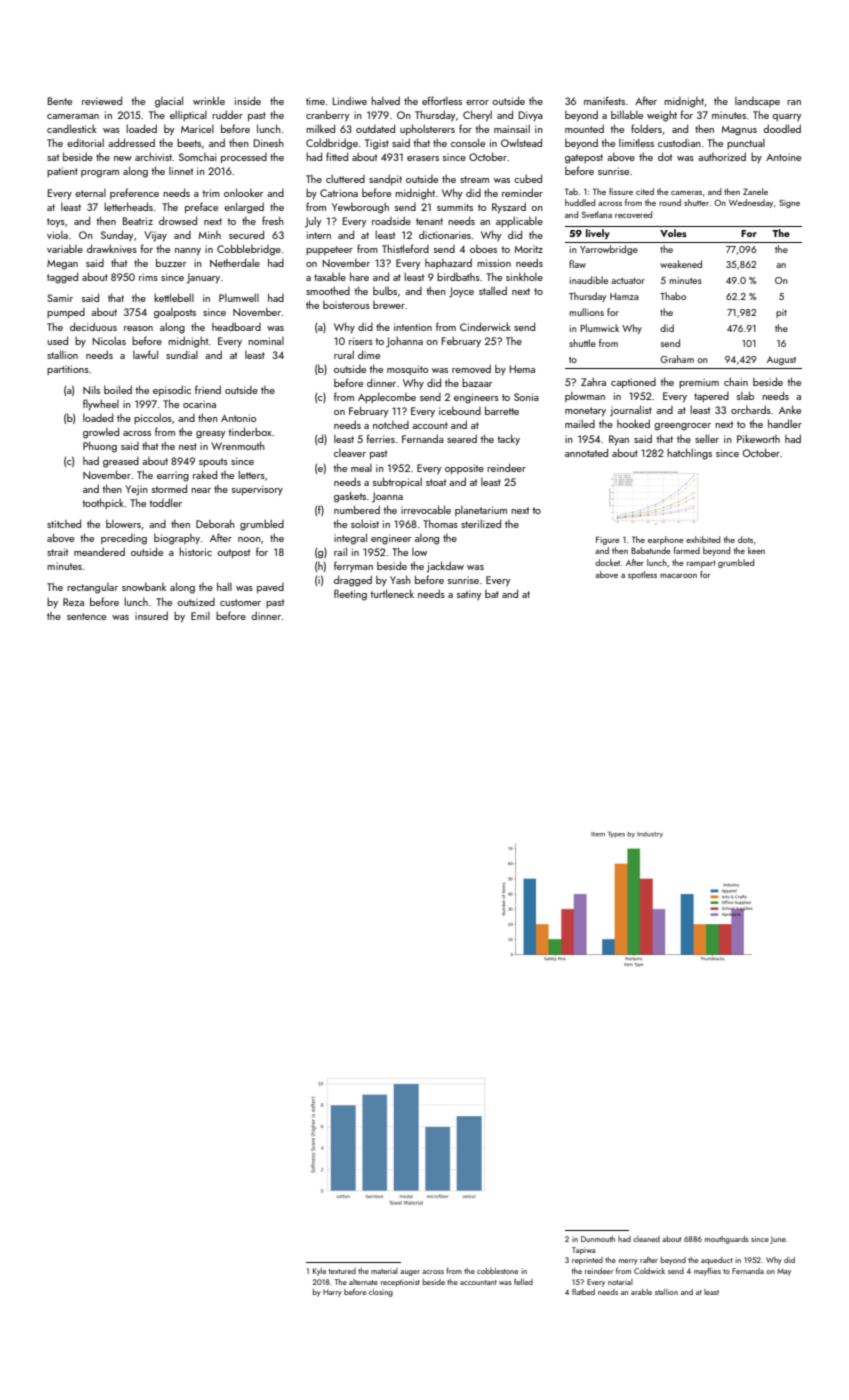 This screenshot has height=1400, width=849. I want to click on annotated, so click(586, 452).
